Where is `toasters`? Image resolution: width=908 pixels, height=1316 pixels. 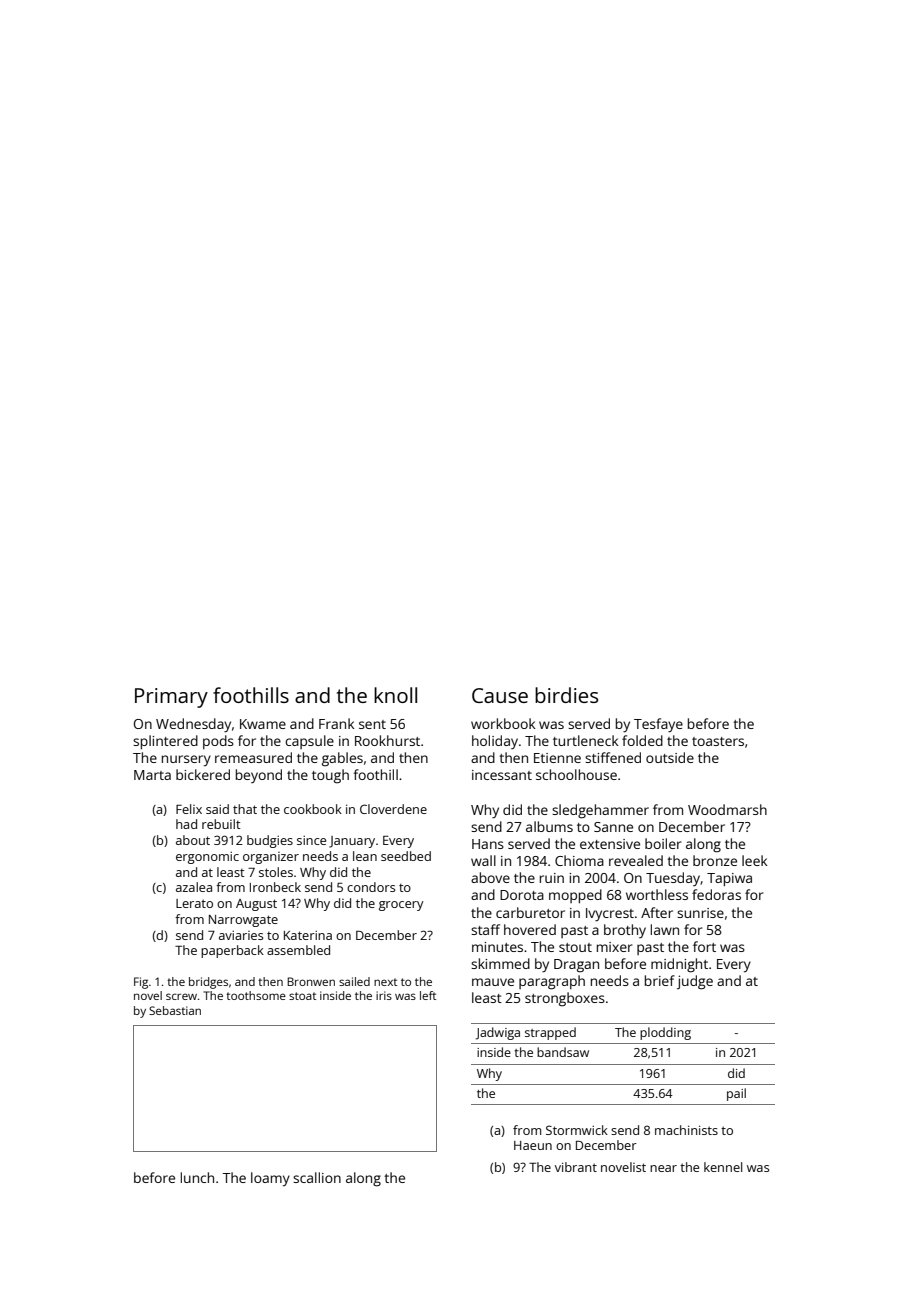 toasters is located at coordinates (718, 741).
